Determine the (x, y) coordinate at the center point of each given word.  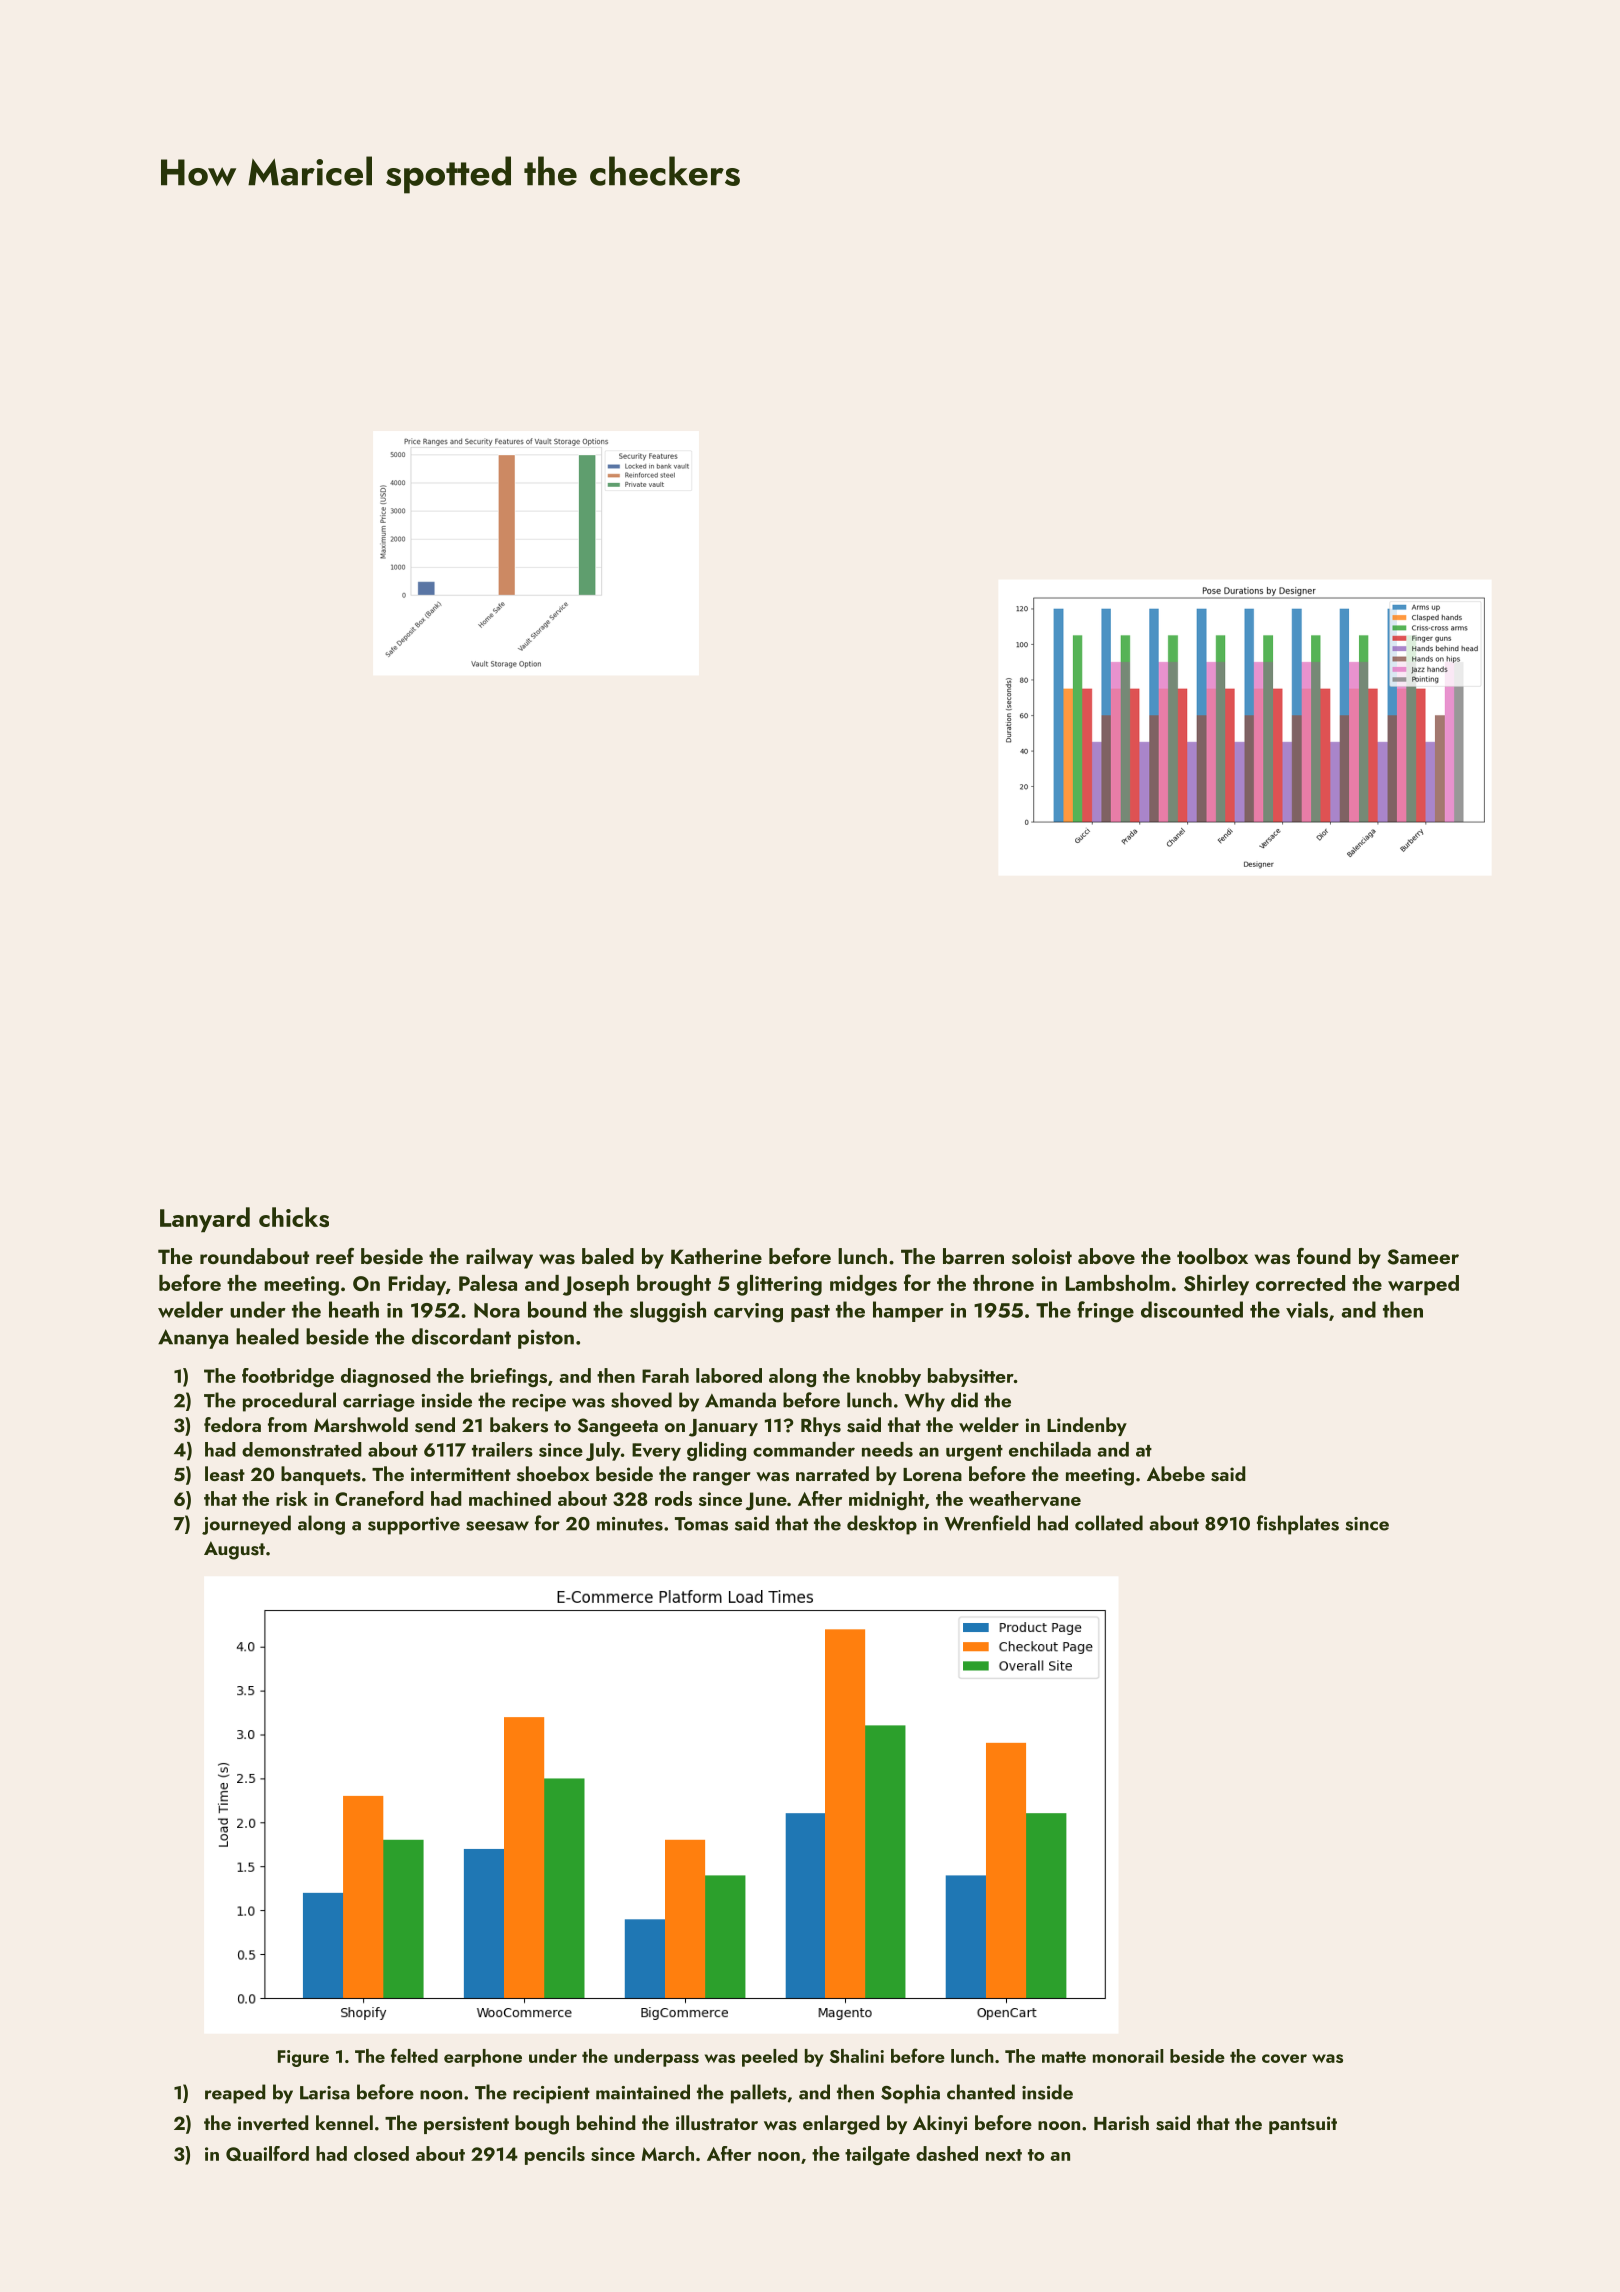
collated (1109, 1523)
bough (542, 2125)
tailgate (877, 2155)
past (810, 1313)
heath (354, 1309)
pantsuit (1303, 2125)
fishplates (1298, 1525)
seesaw (497, 1526)
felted (414, 2055)
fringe (1105, 1312)
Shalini (857, 2056)
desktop (882, 1525)
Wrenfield (987, 1523)
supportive (414, 1526)
